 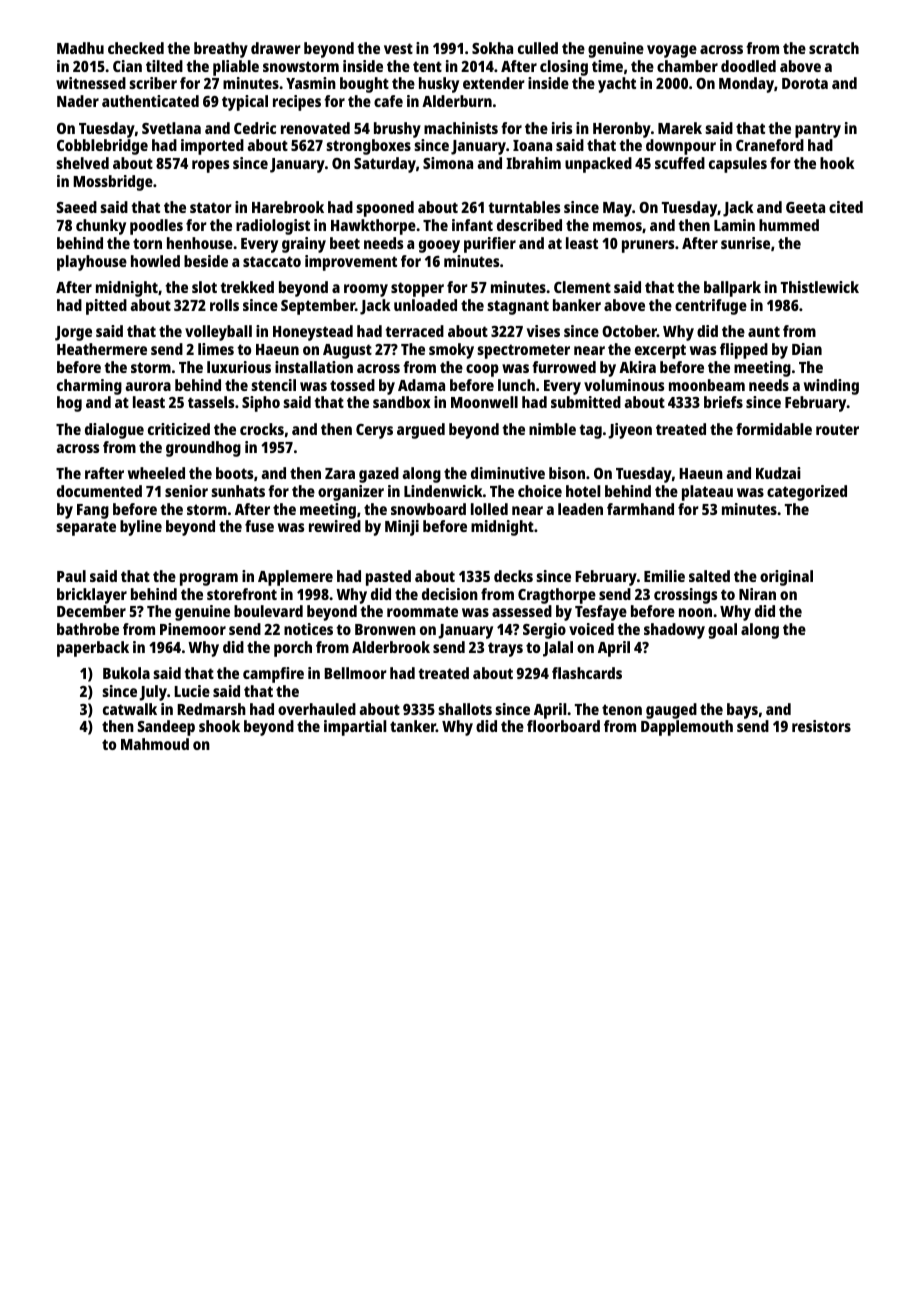 What do you see at coordinates (398, 48) in the page?
I see `vest` at bounding box center [398, 48].
